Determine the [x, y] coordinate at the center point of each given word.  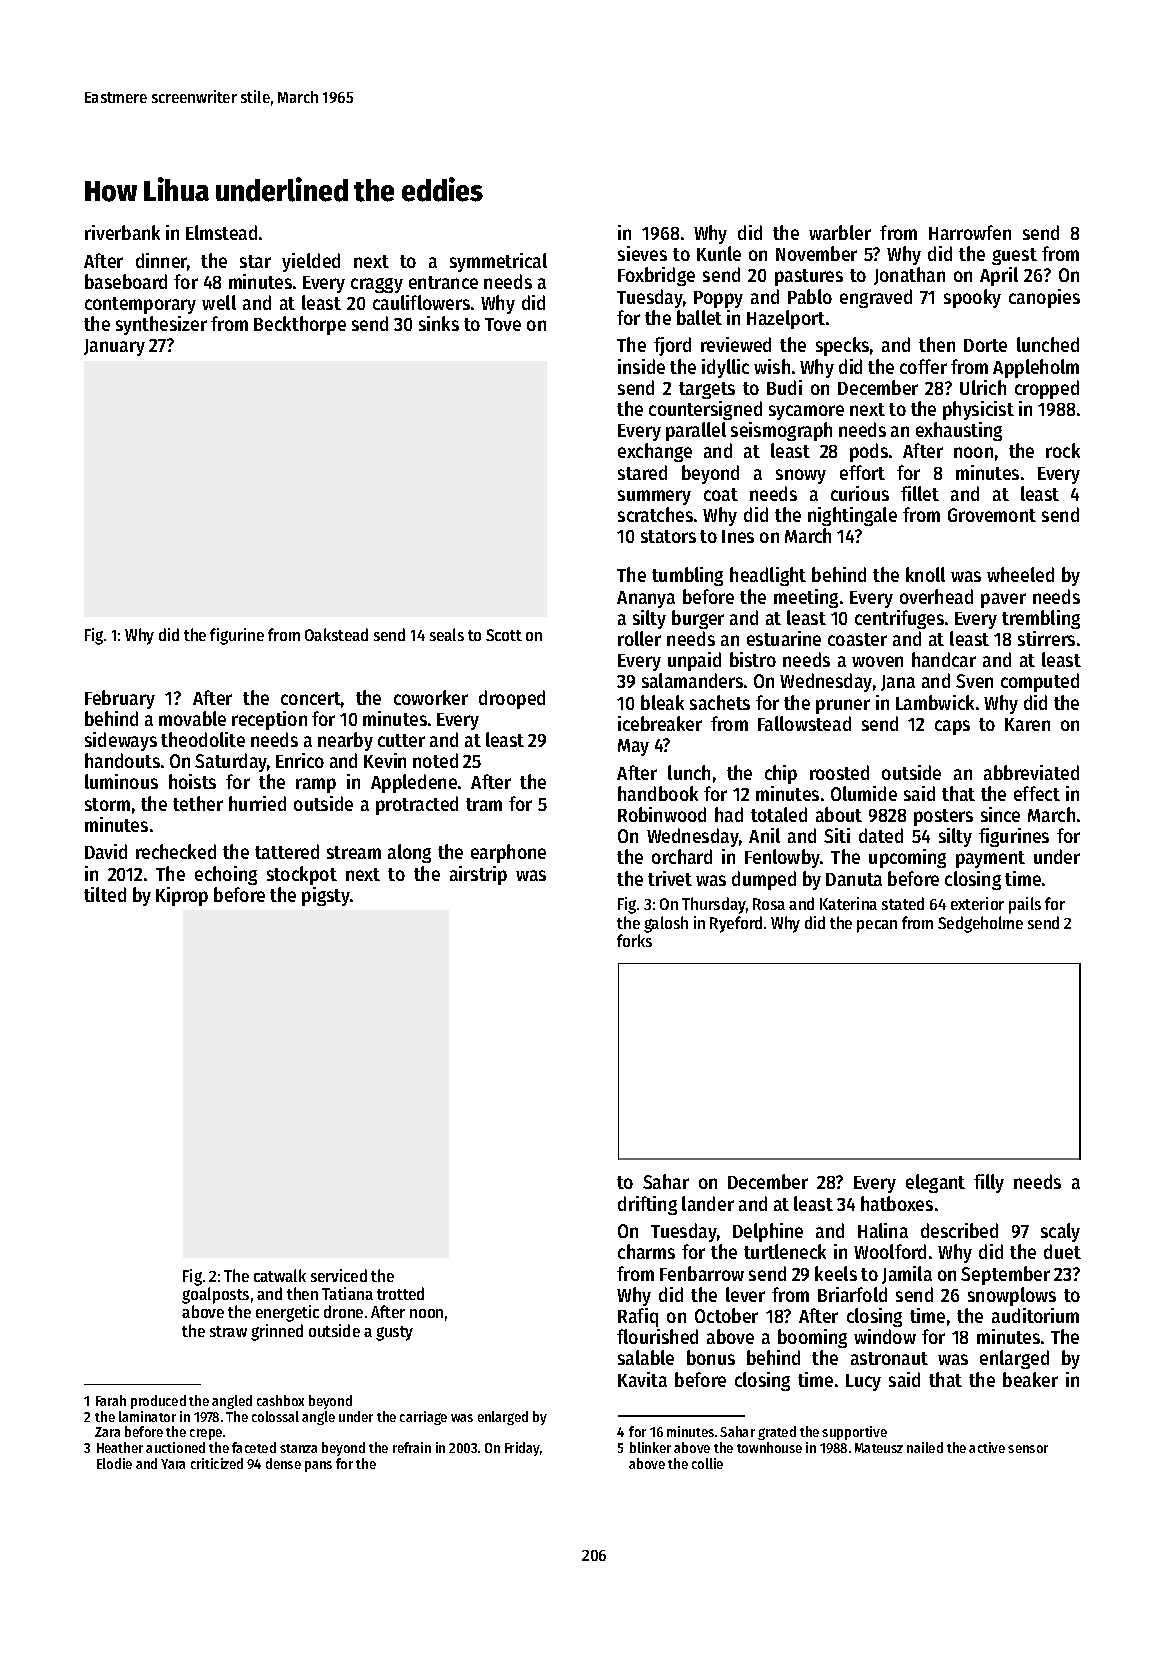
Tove [503, 324]
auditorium [1035, 1315]
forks [634, 940]
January [114, 347]
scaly [1060, 1232]
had [729, 814]
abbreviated [1031, 772]
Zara [107, 1432]
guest [1014, 256]
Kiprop [182, 896]
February [120, 699]
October [726, 1315]
